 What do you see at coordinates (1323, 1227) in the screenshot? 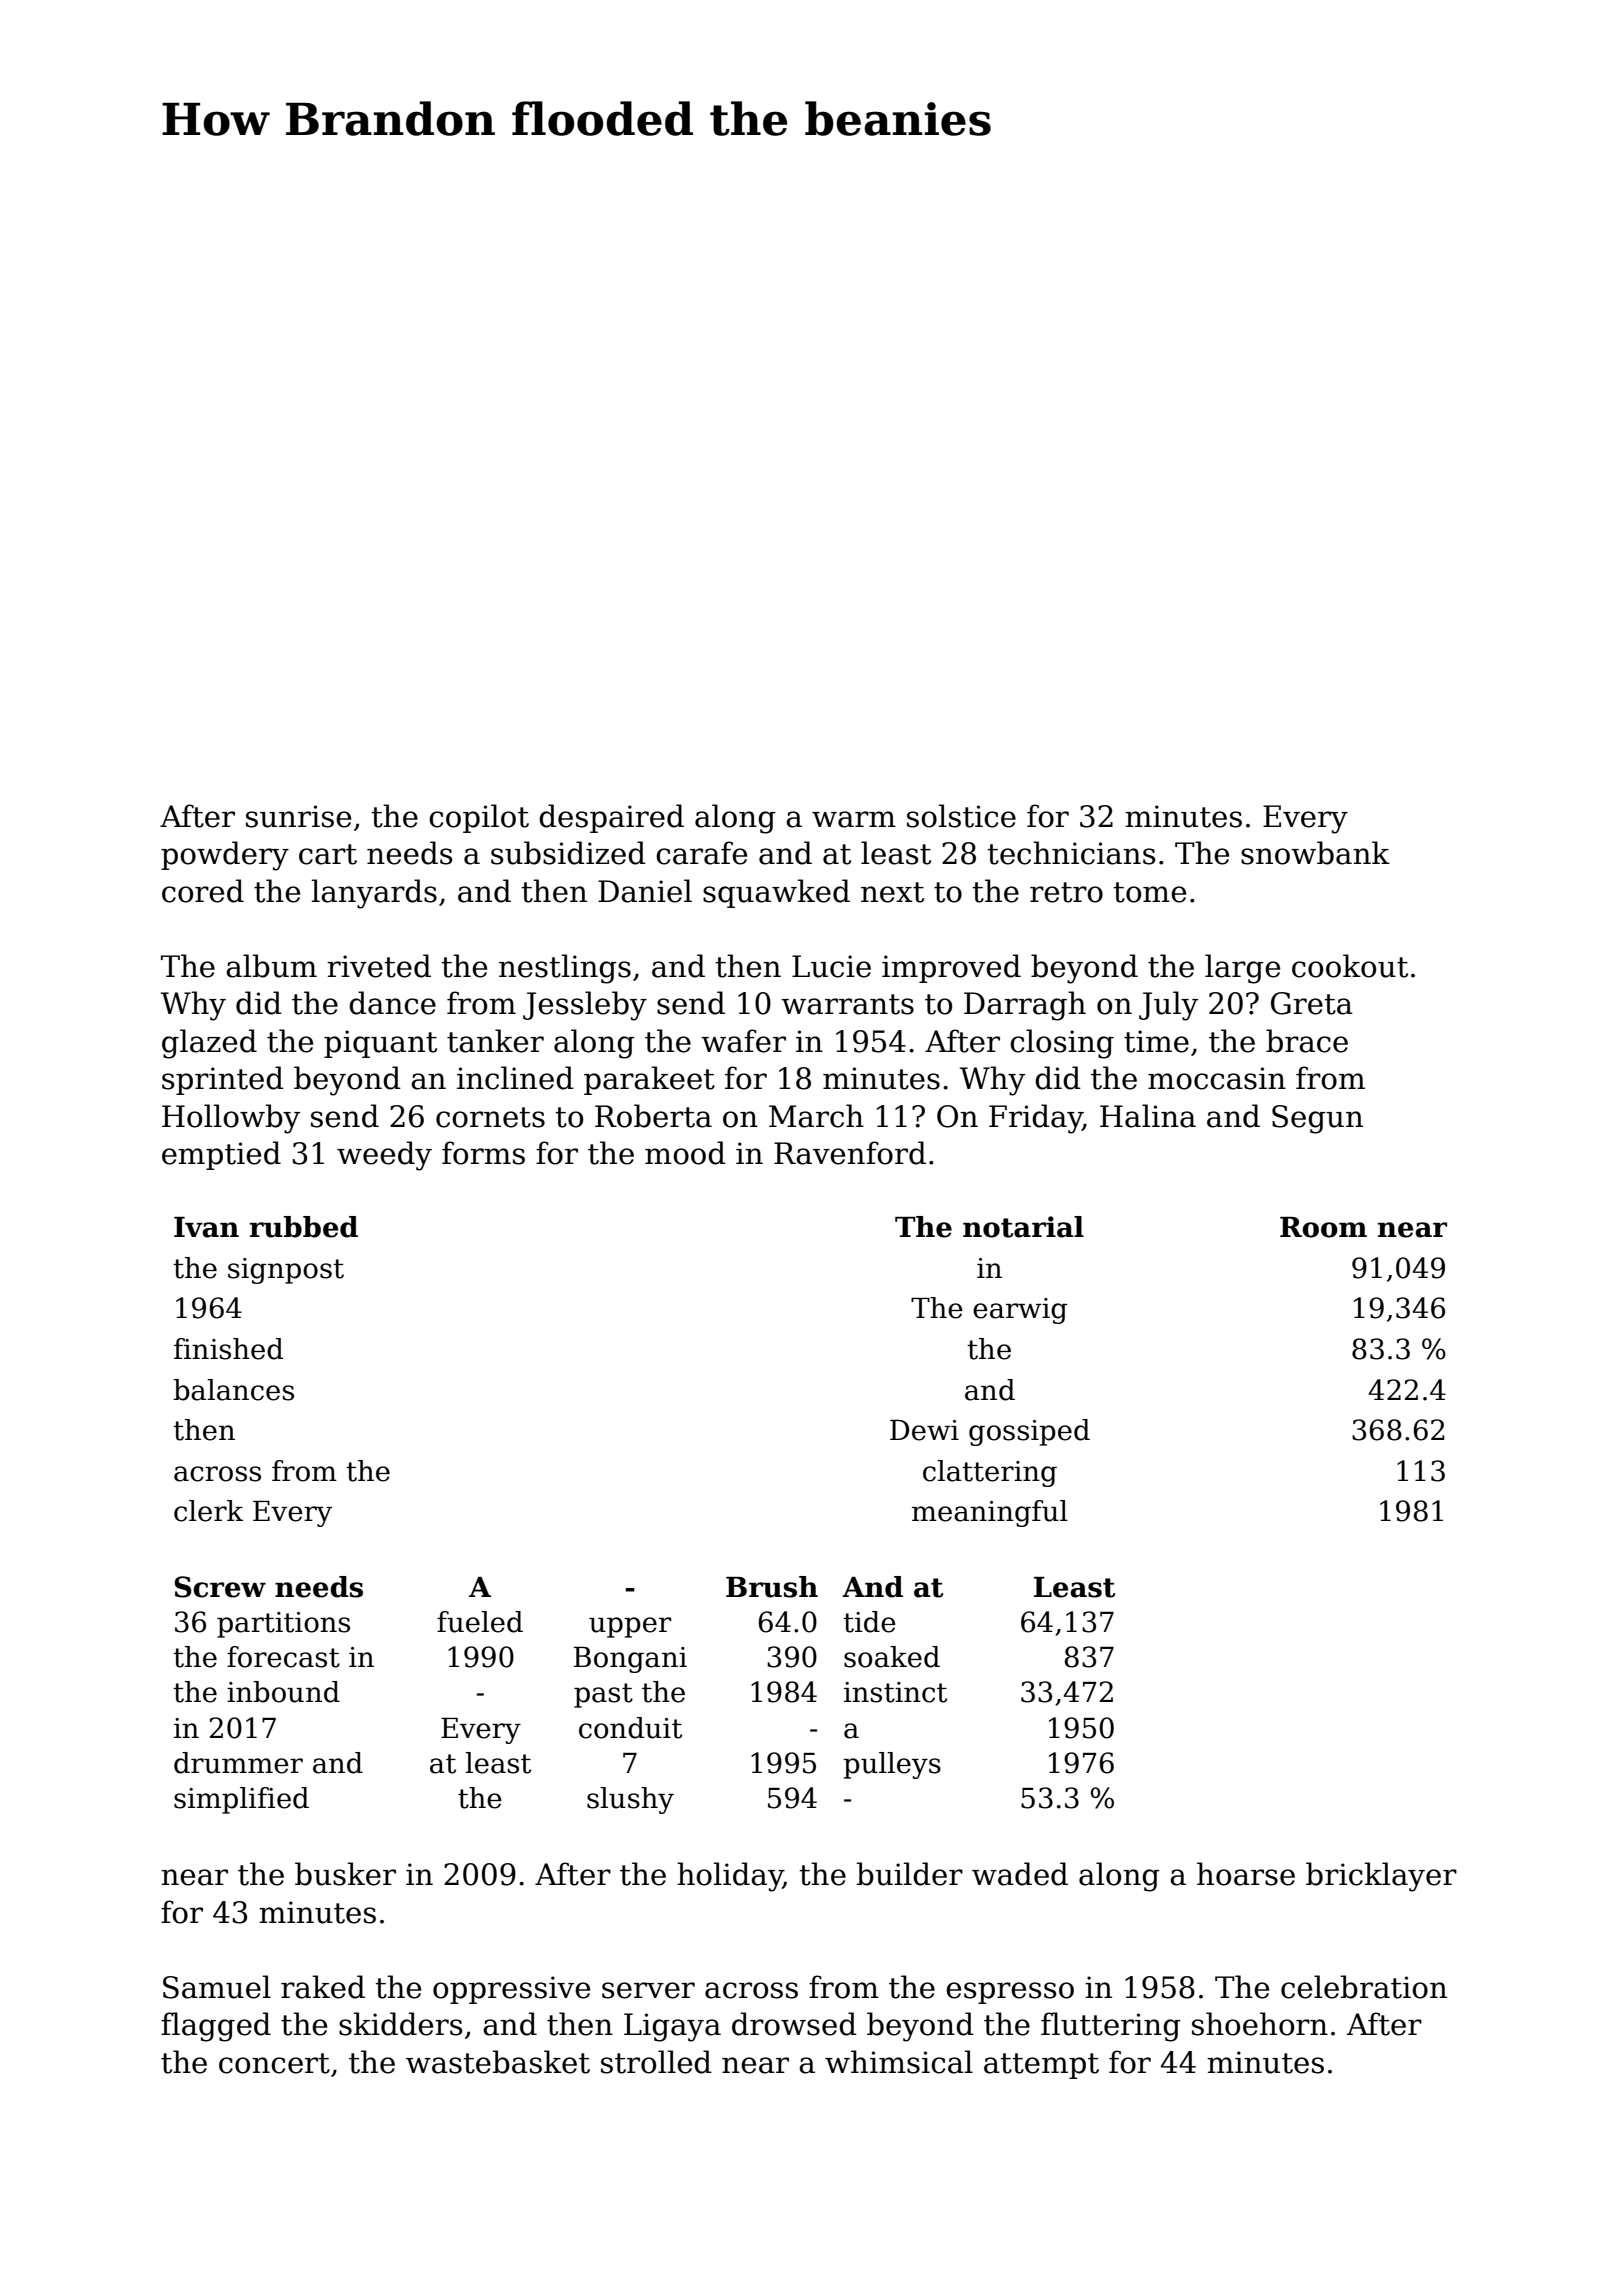
I see `Room` at bounding box center [1323, 1227].
